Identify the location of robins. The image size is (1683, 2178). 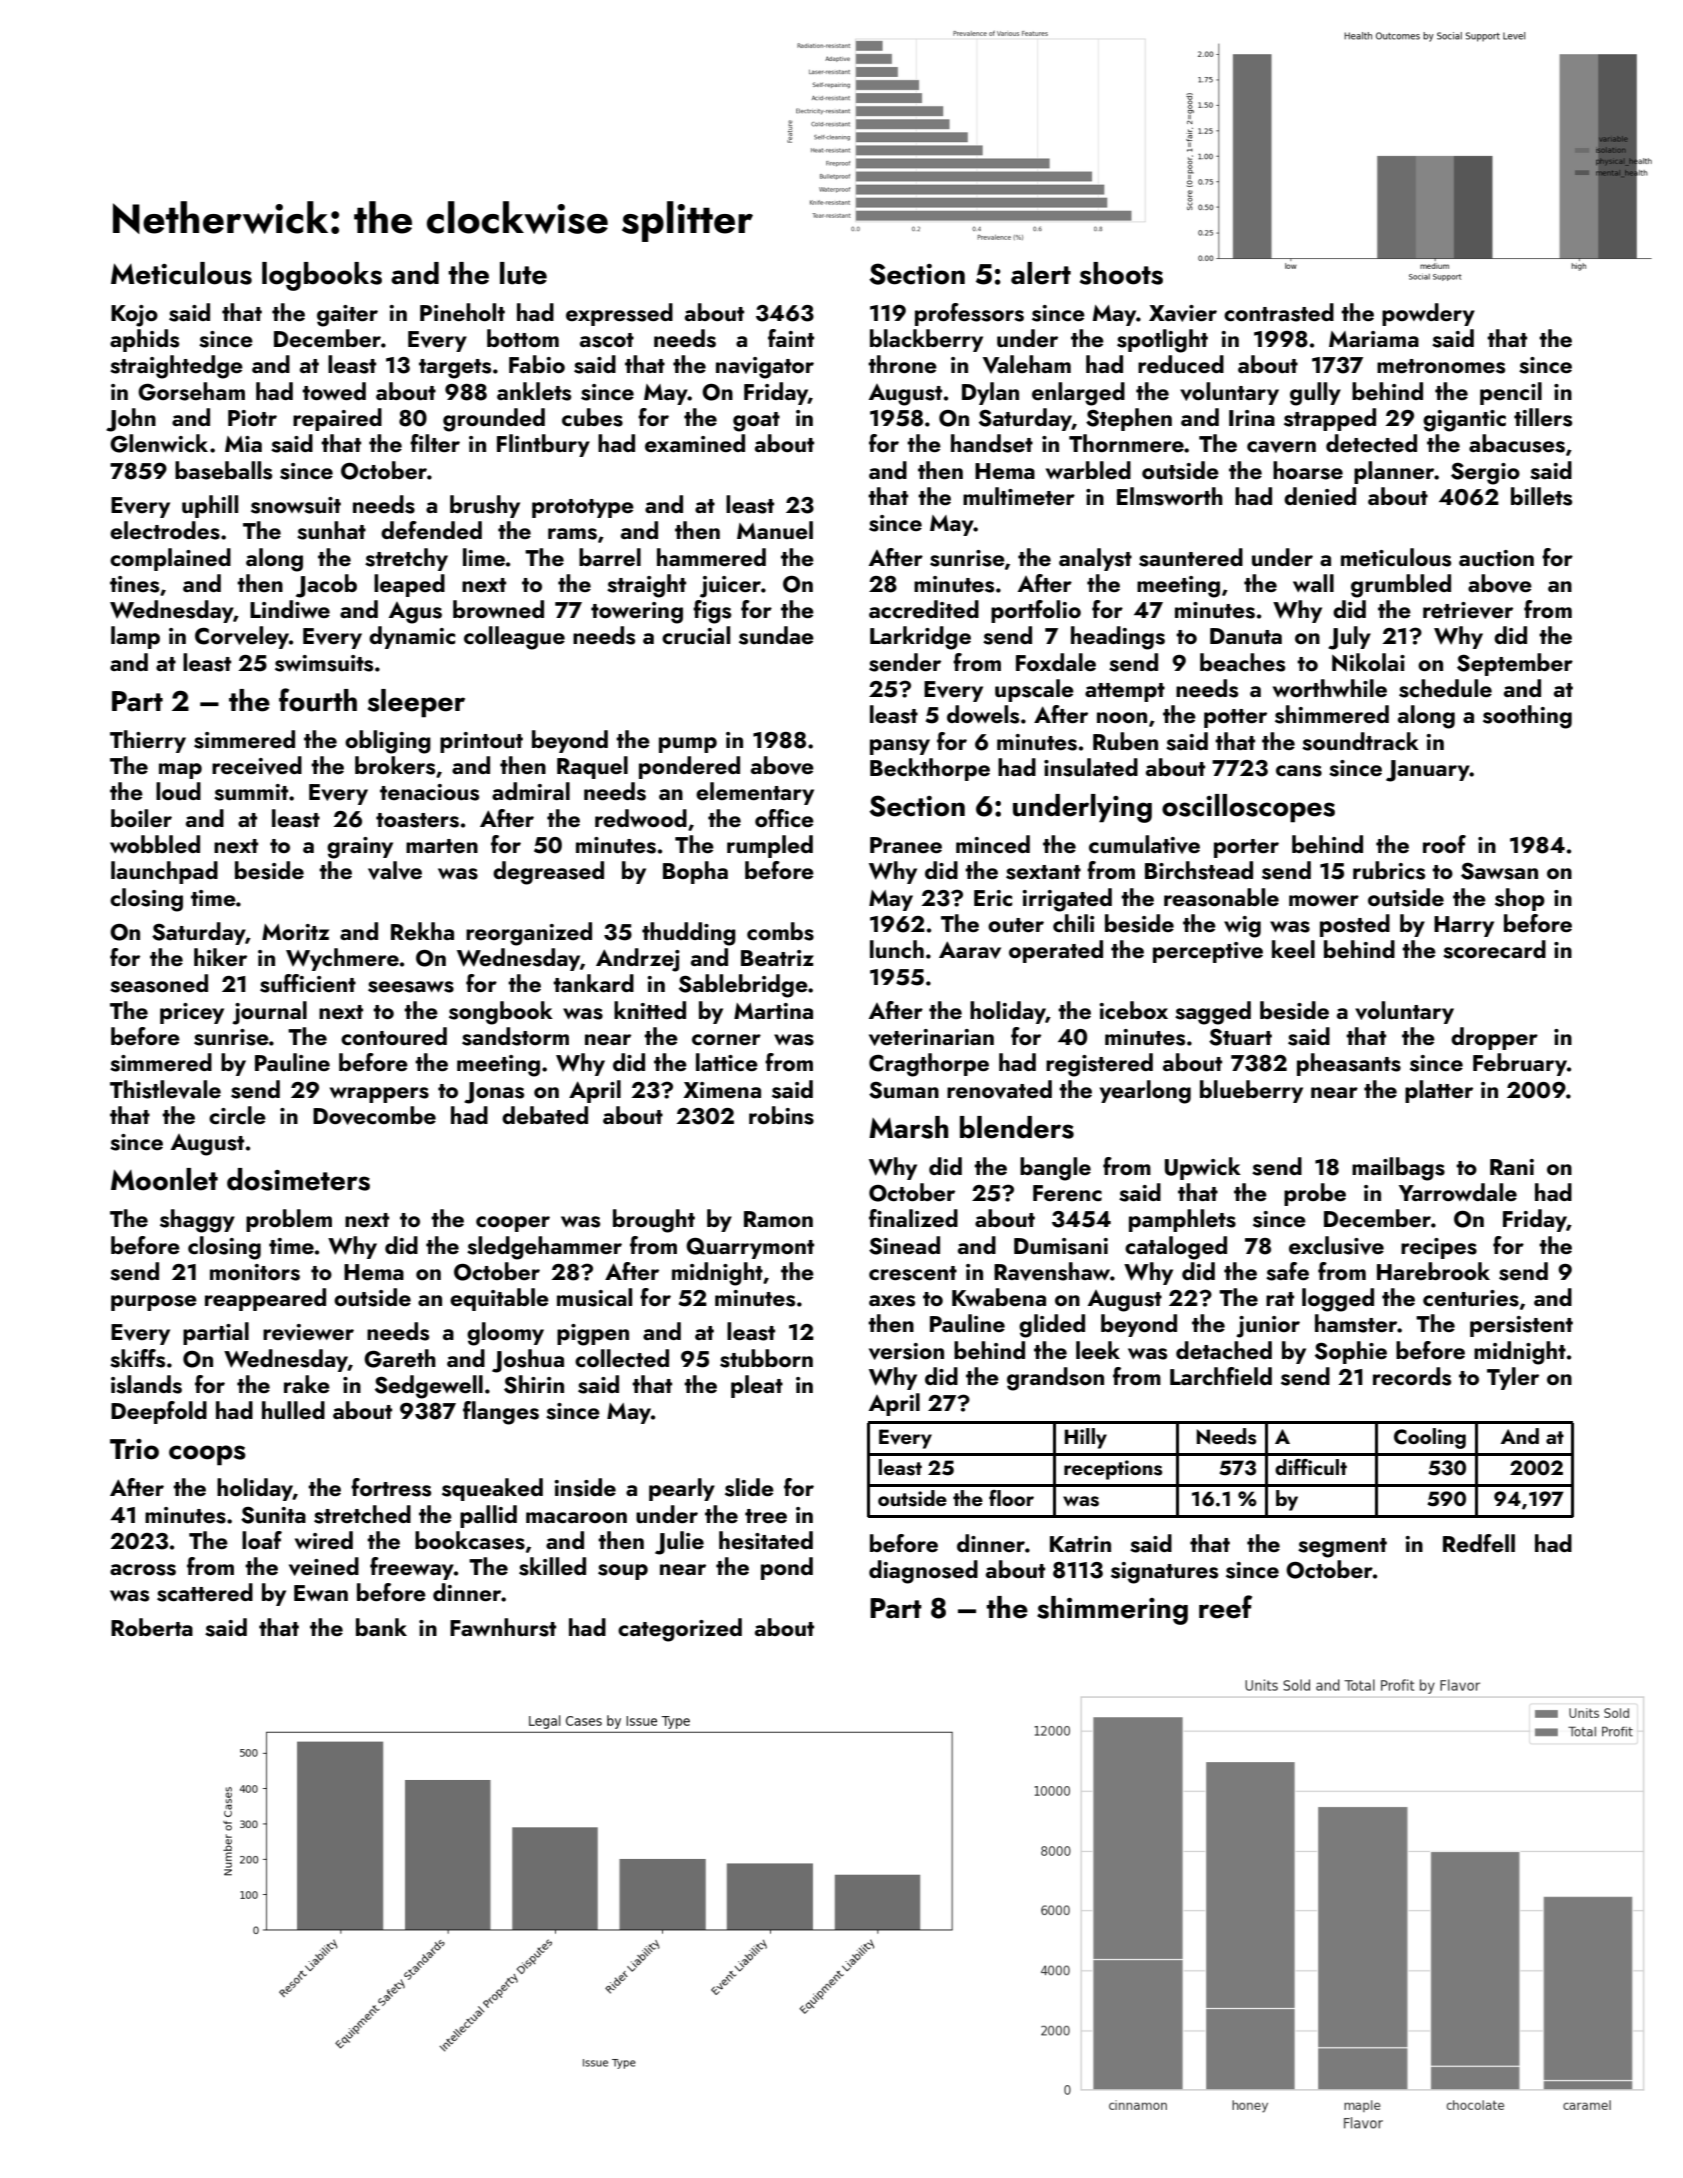
(781, 1115).
